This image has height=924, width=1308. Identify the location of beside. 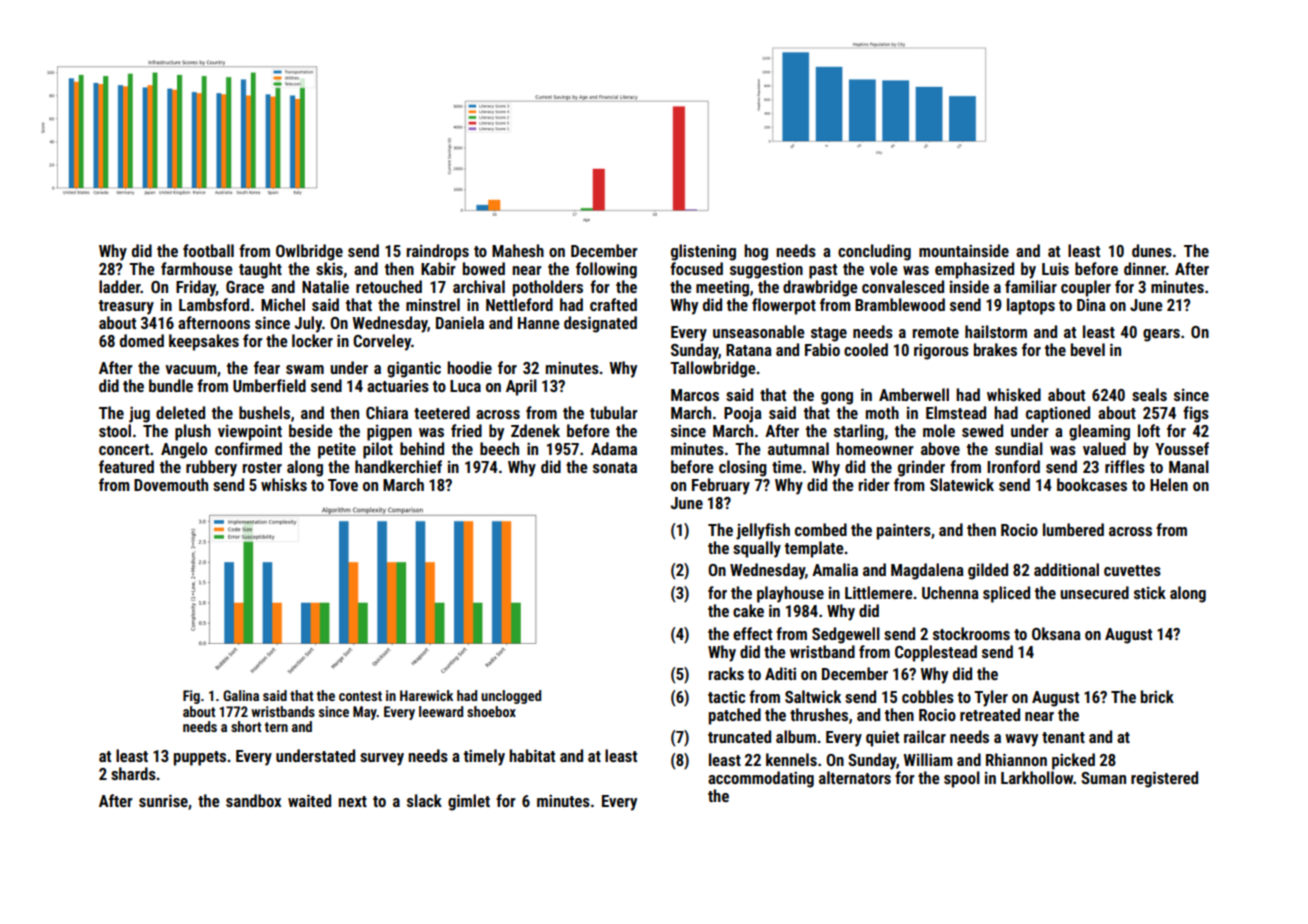
(311, 430).
